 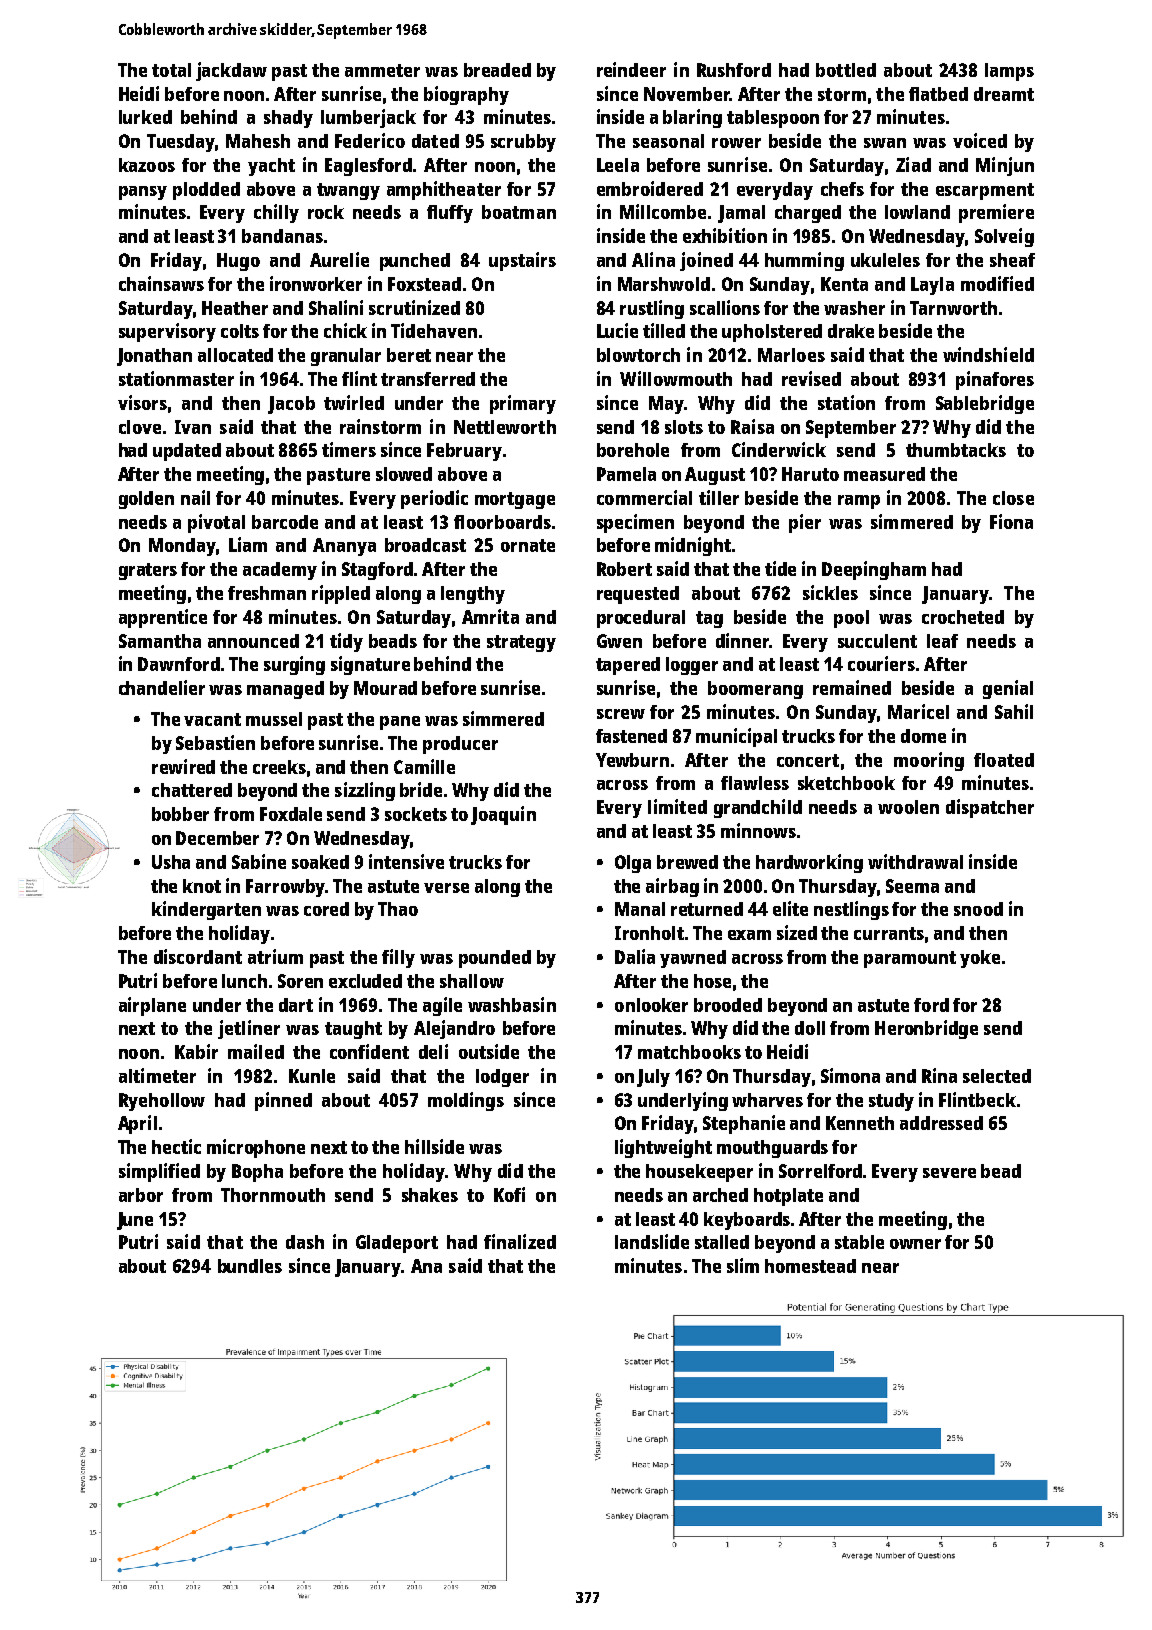 What do you see at coordinates (142, 402) in the screenshot?
I see `visors` at bounding box center [142, 402].
